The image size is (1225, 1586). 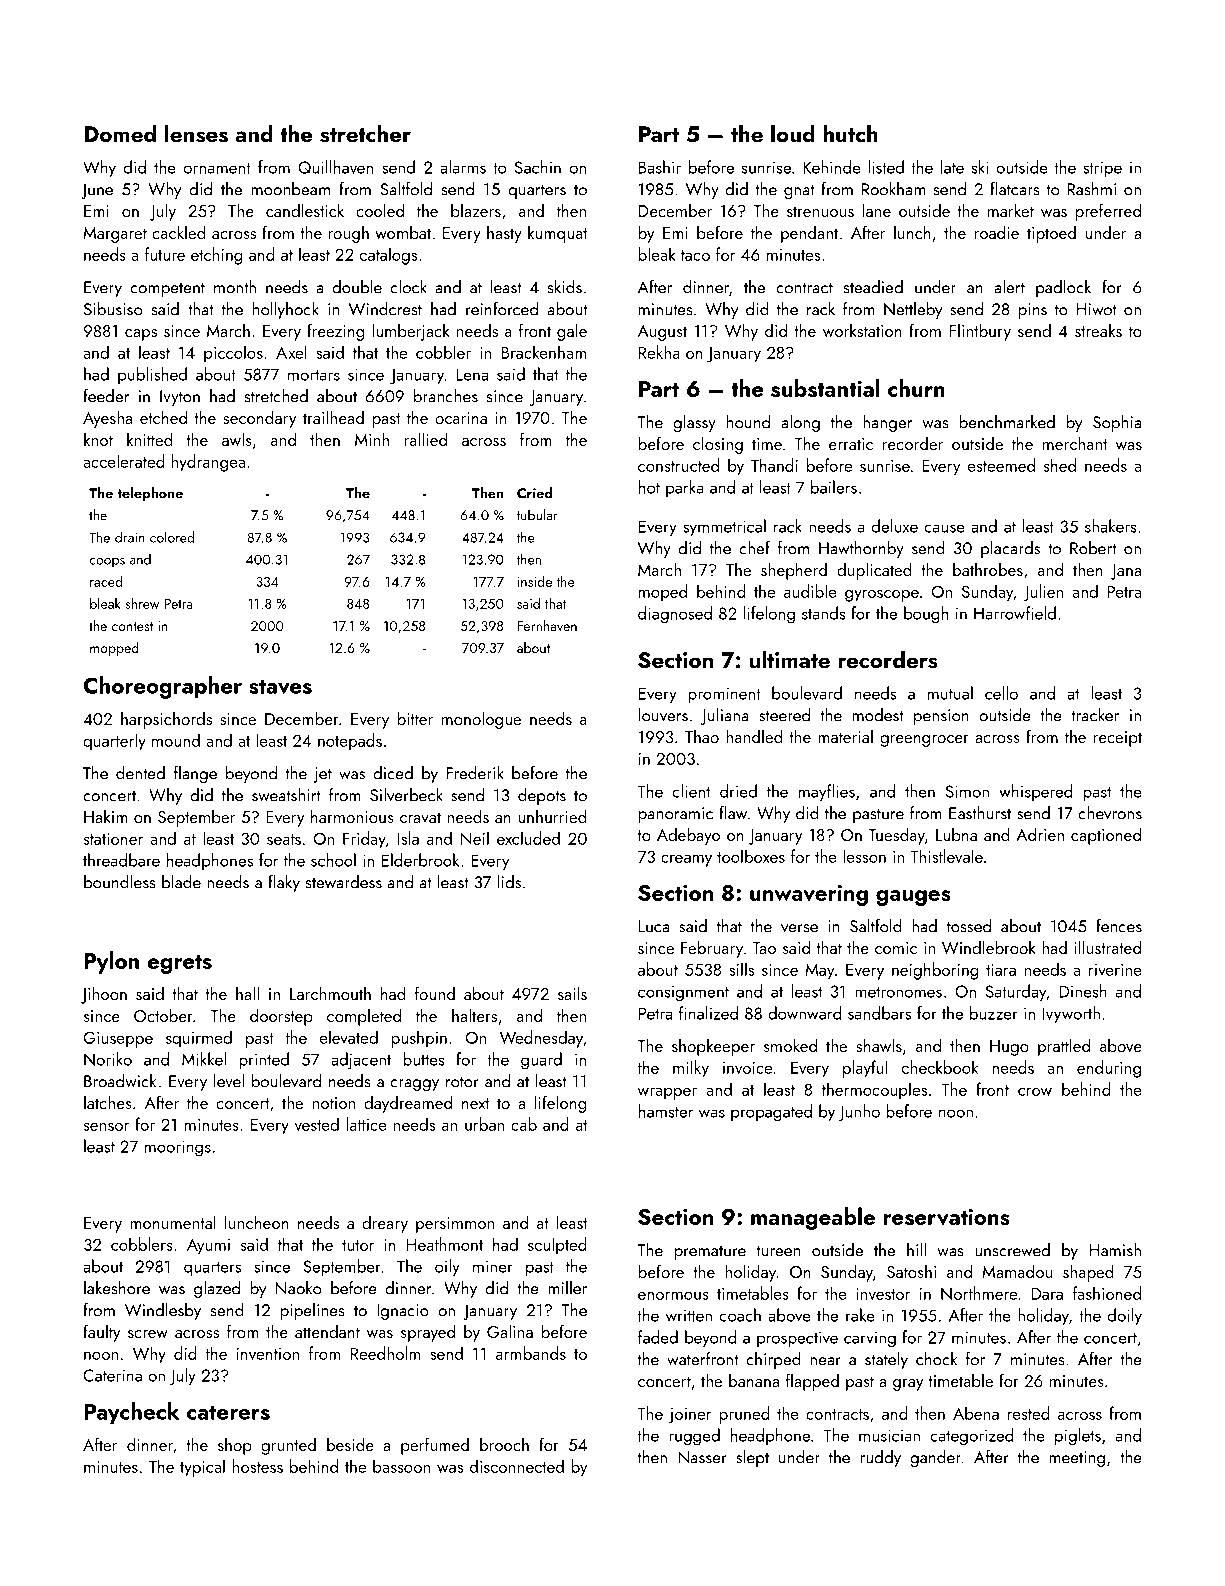 What do you see at coordinates (896, 948) in the document?
I see `comic` at bounding box center [896, 948].
